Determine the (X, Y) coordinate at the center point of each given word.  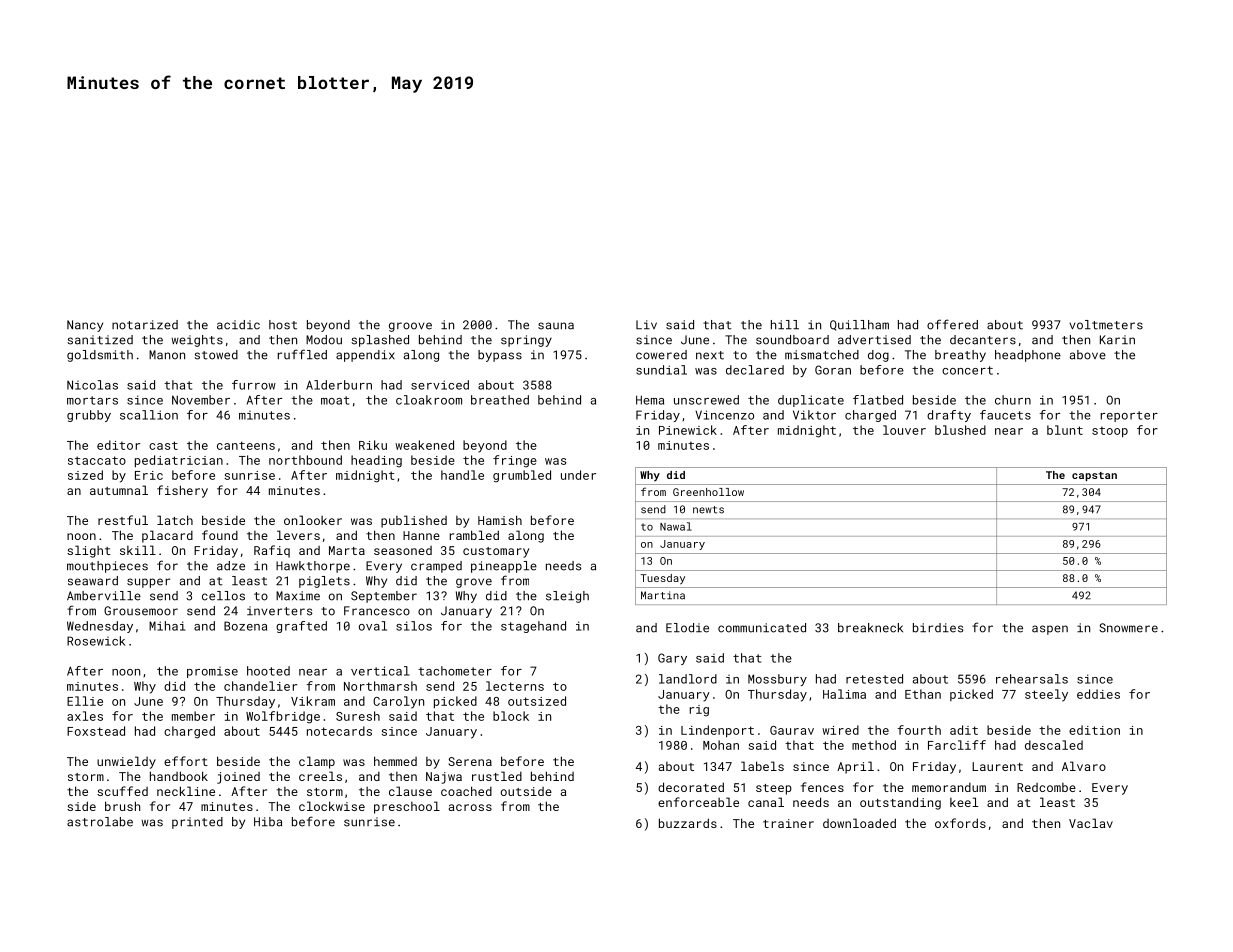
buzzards (688, 823)
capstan (1094, 476)
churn (1013, 400)
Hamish (500, 520)
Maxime (298, 596)
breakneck (870, 628)
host (283, 325)
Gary (672, 659)
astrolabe (100, 822)
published (414, 521)
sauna (556, 326)
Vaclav (1091, 823)
